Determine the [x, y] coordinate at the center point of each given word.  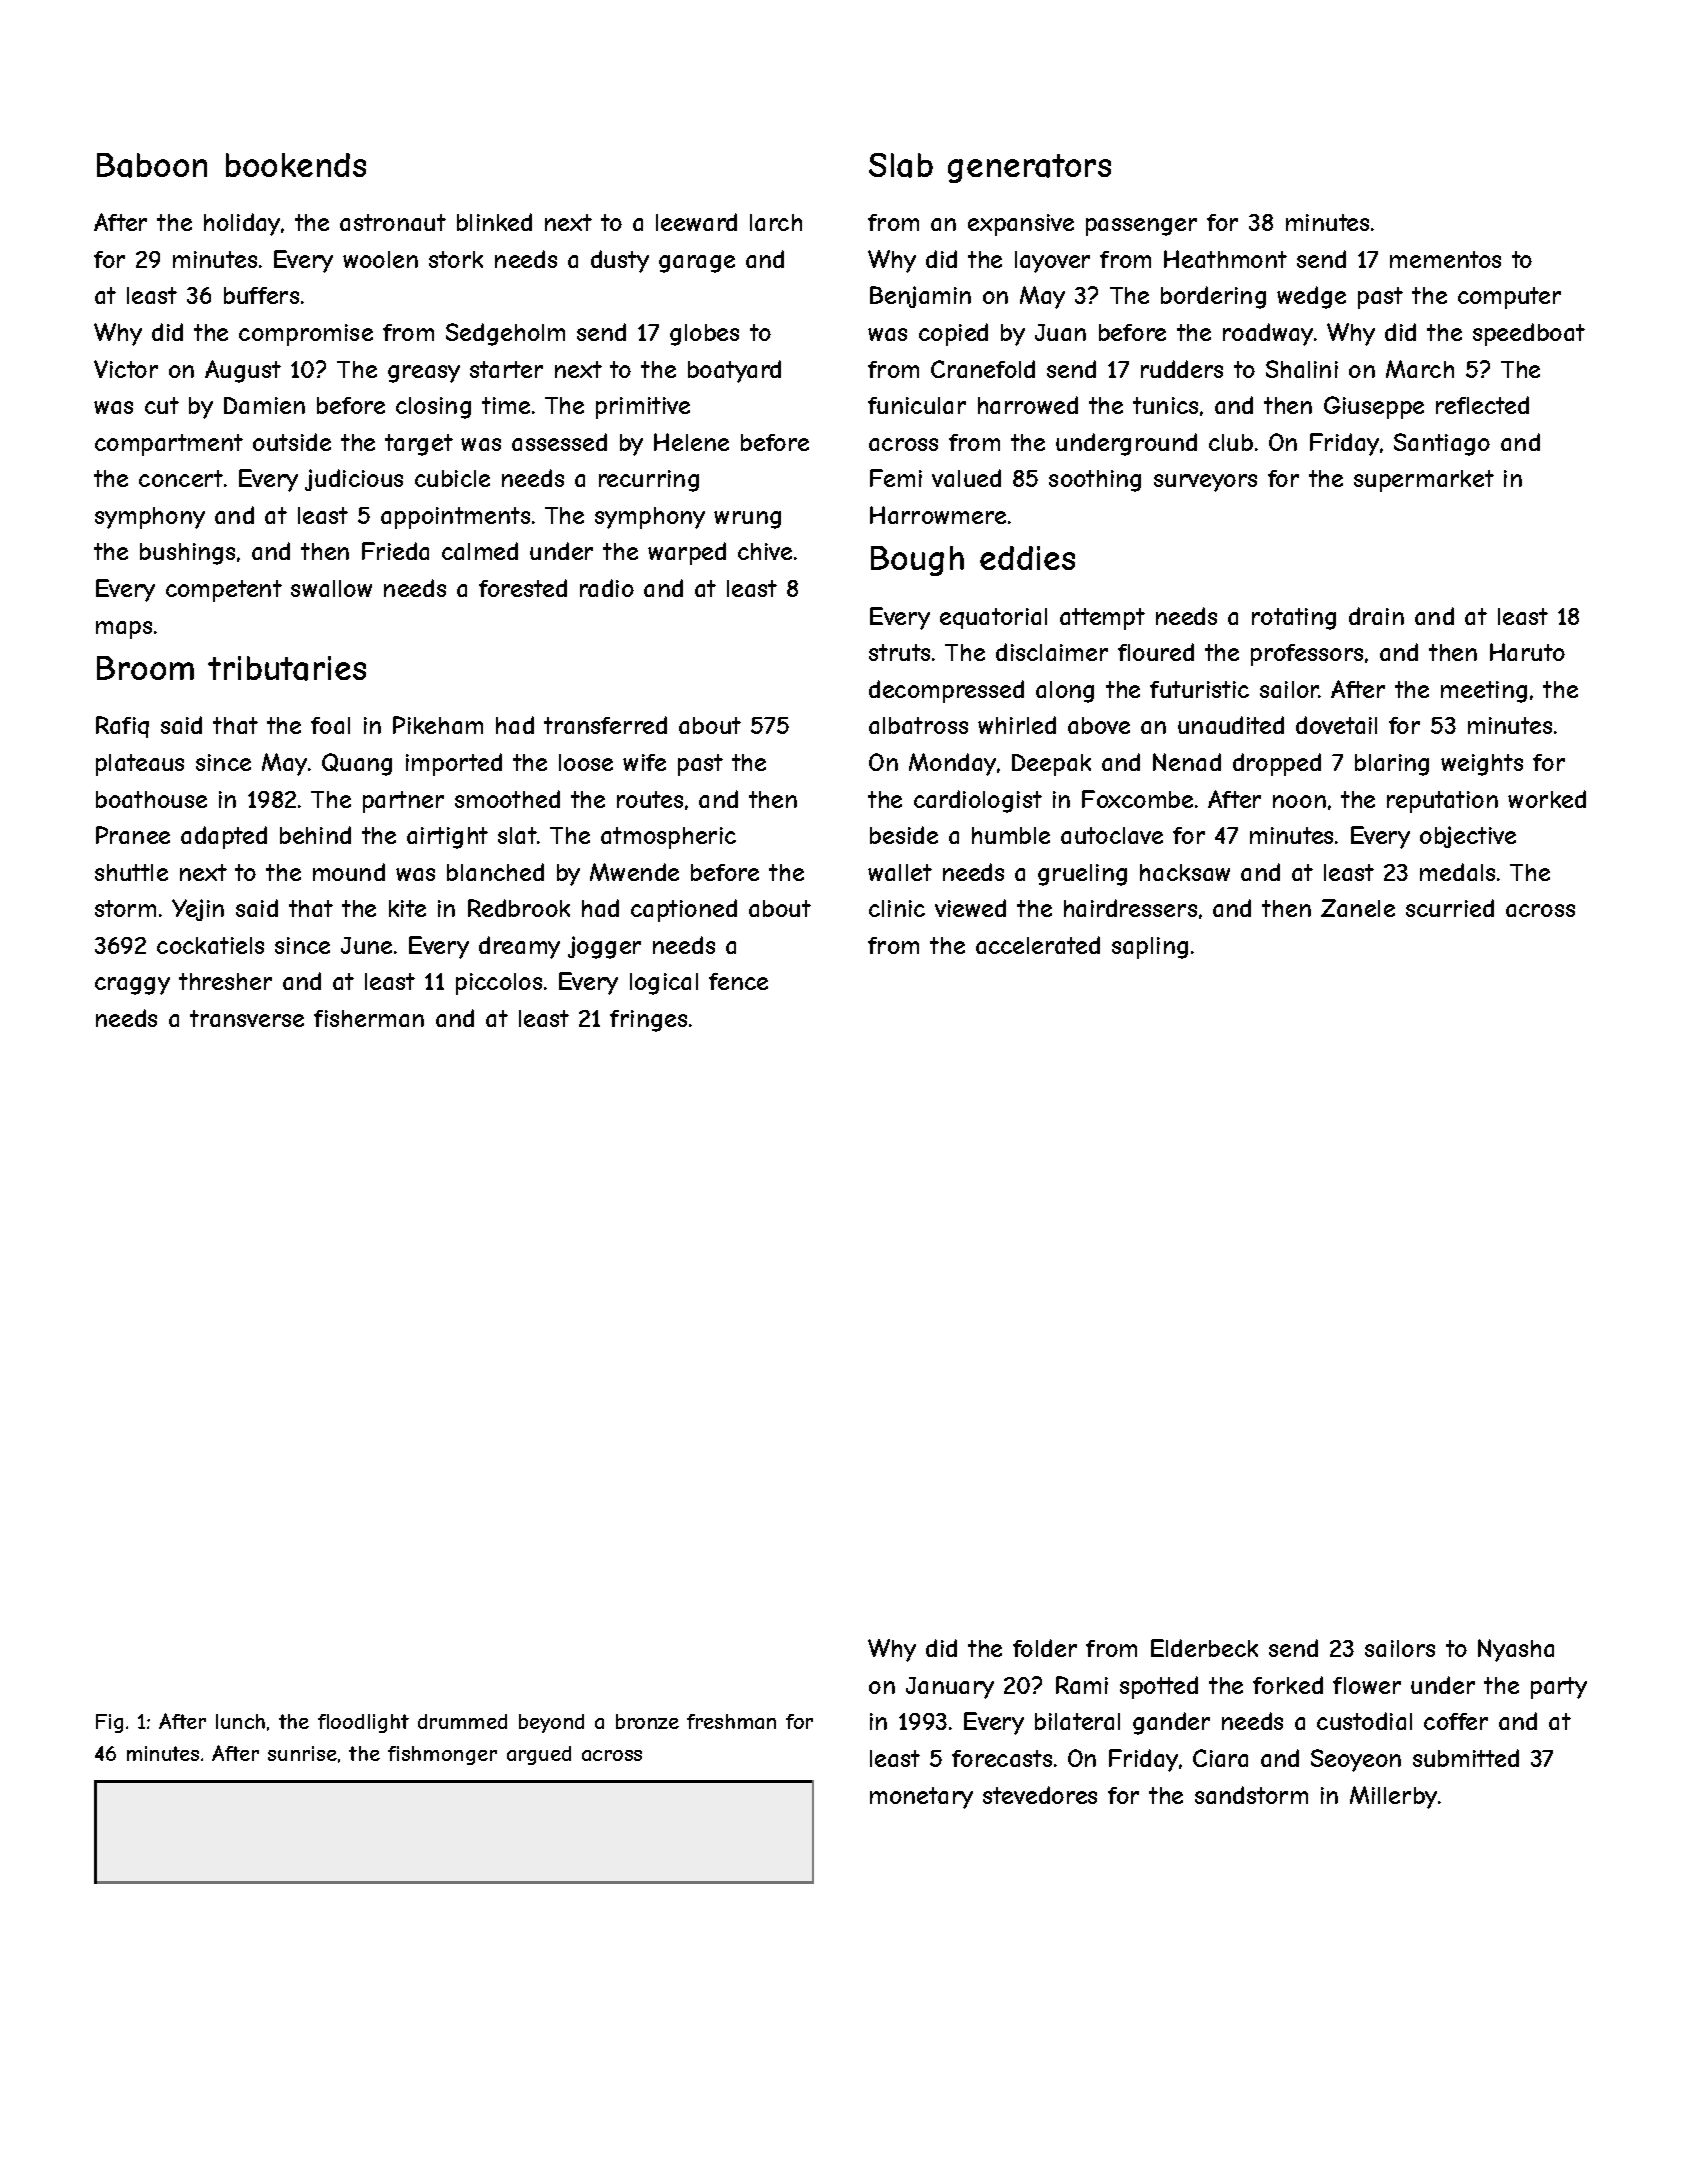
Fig [109, 1723]
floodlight [363, 1723]
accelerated [1038, 945]
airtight [447, 838]
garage [697, 264]
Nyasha [1516, 1650]
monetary [921, 1798]
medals [1457, 872]
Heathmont [1225, 259]
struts [899, 652]
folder [1045, 1648]
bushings [187, 554]
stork [456, 259]
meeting [1484, 692]
